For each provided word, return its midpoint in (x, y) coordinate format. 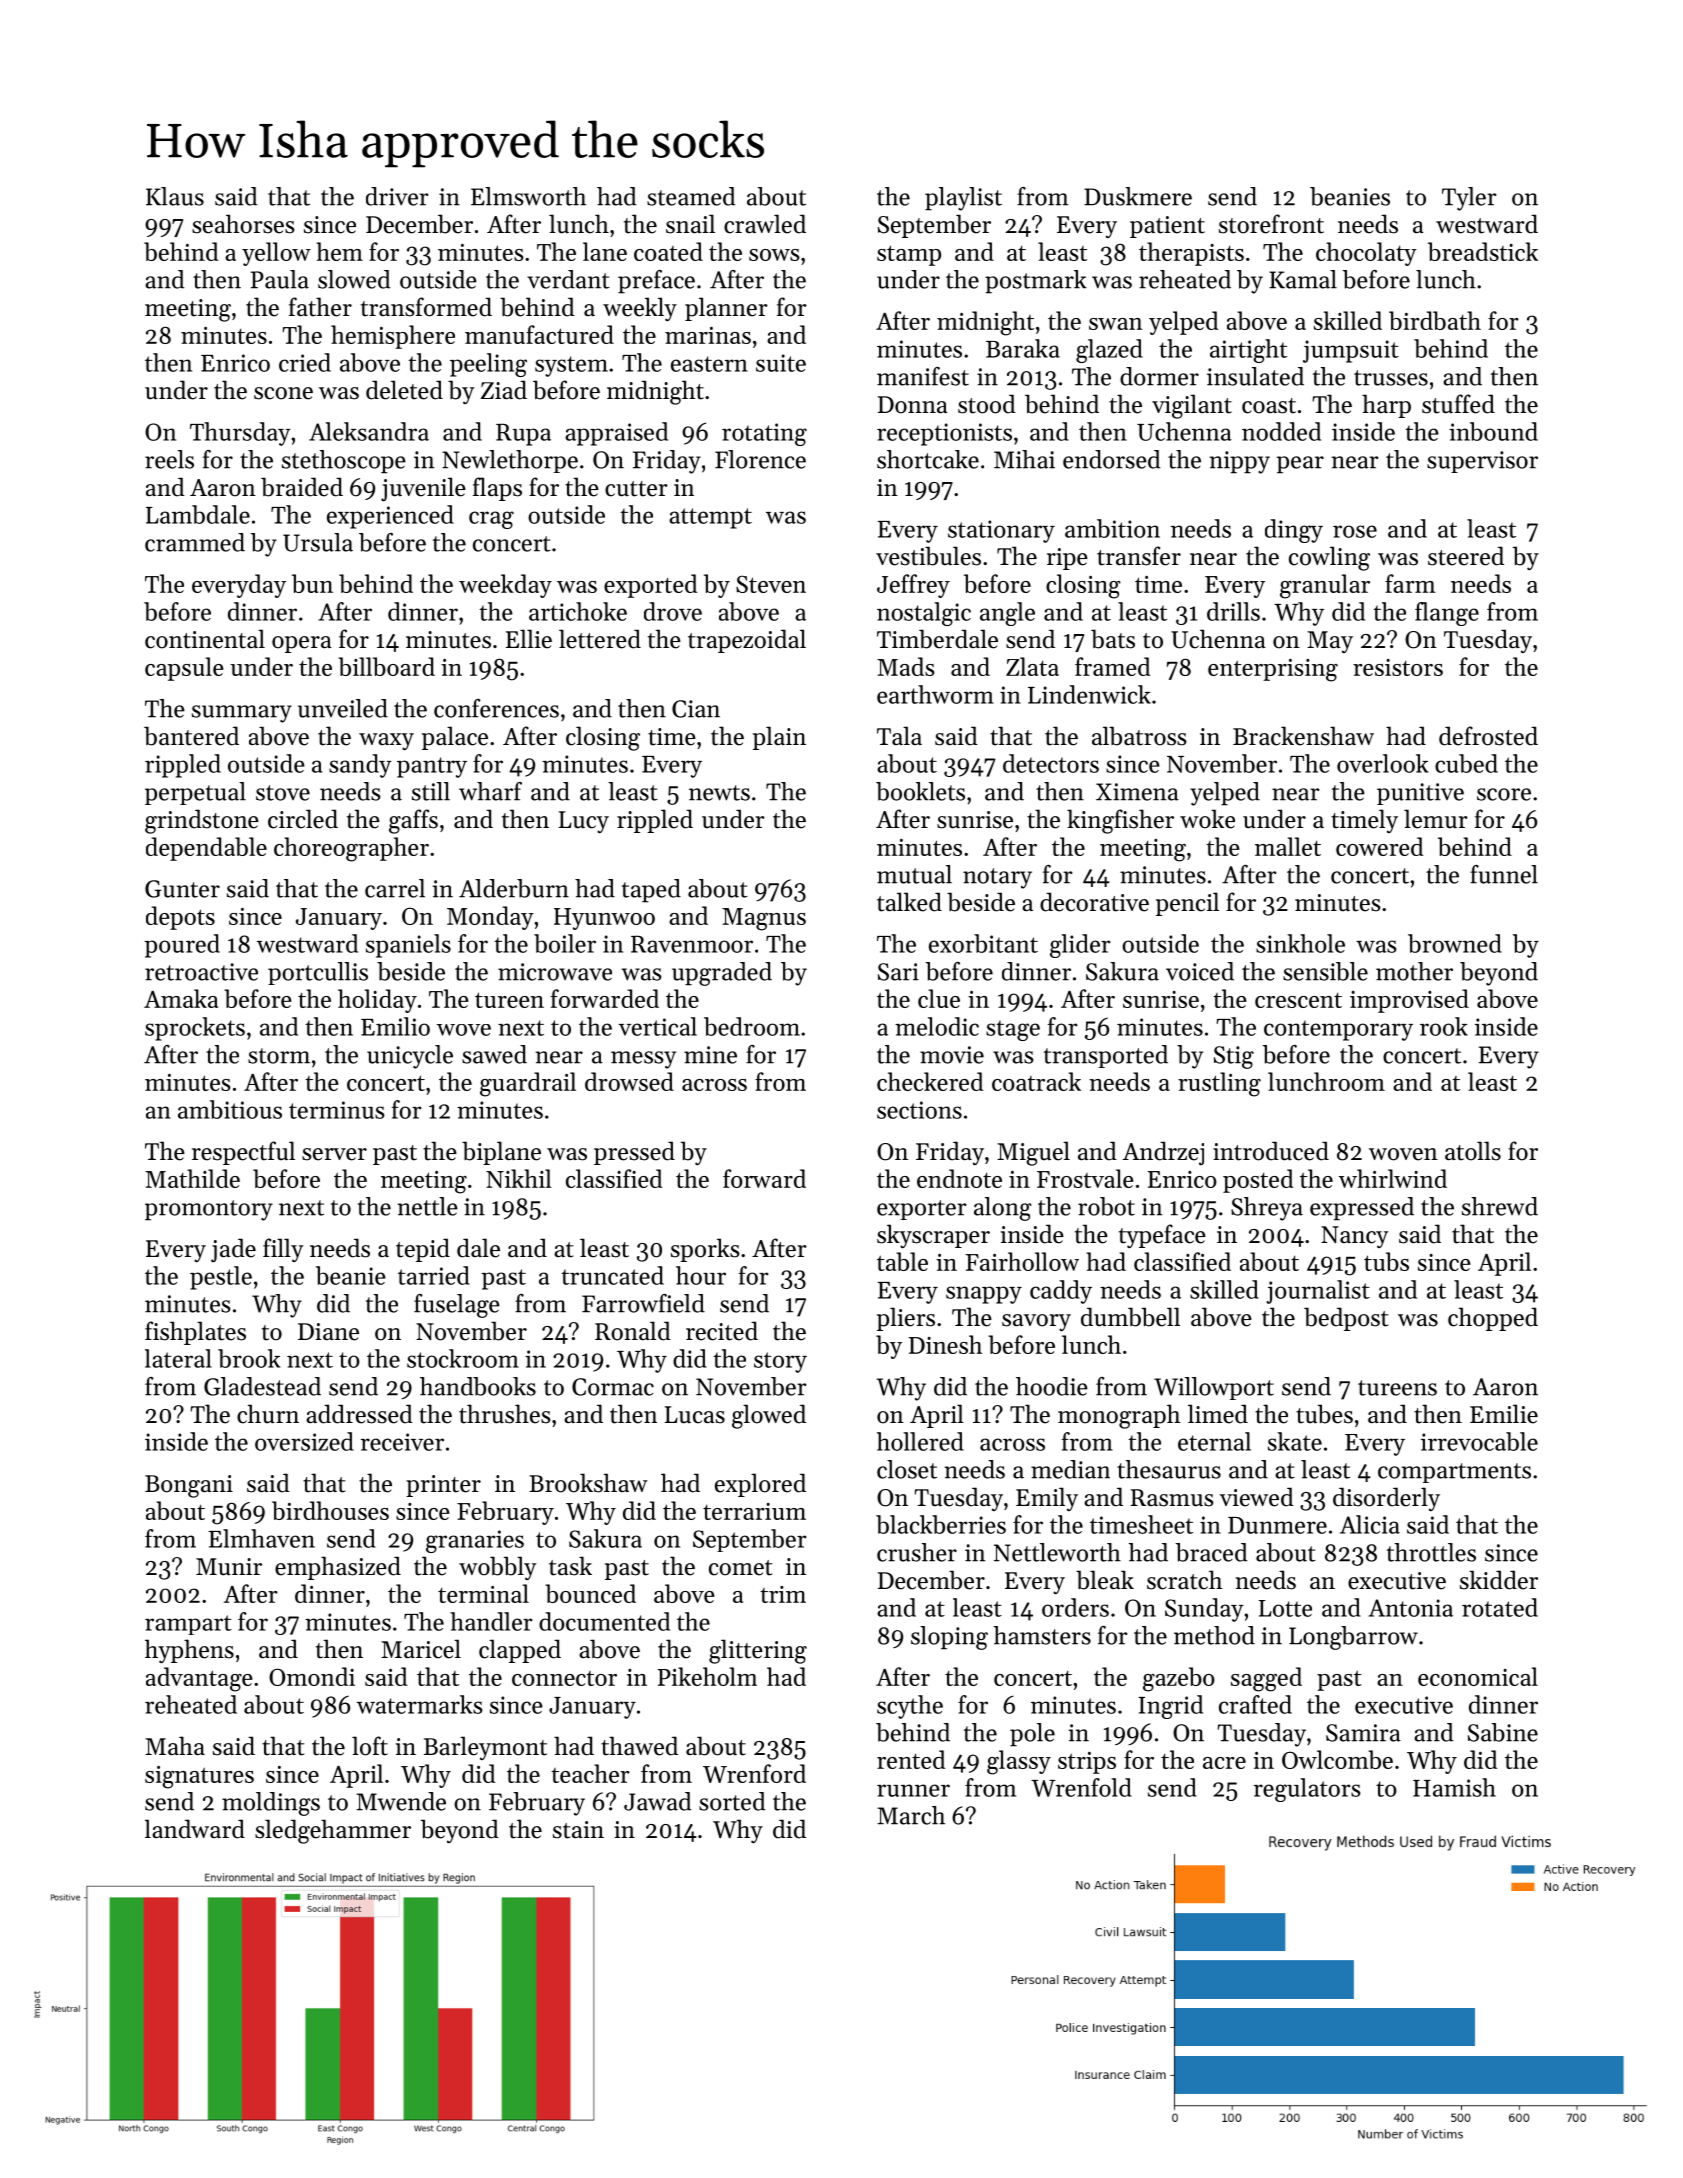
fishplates (195, 1333)
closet (907, 1469)
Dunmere (1277, 1525)
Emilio (395, 1026)
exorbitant (983, 943)
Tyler (1469, 199)
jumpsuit (1351, 351)
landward (195, 1829)
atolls (1473, 1151)
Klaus (175, 196)
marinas (708, 335)
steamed (691, 196)
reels (169, 459)
